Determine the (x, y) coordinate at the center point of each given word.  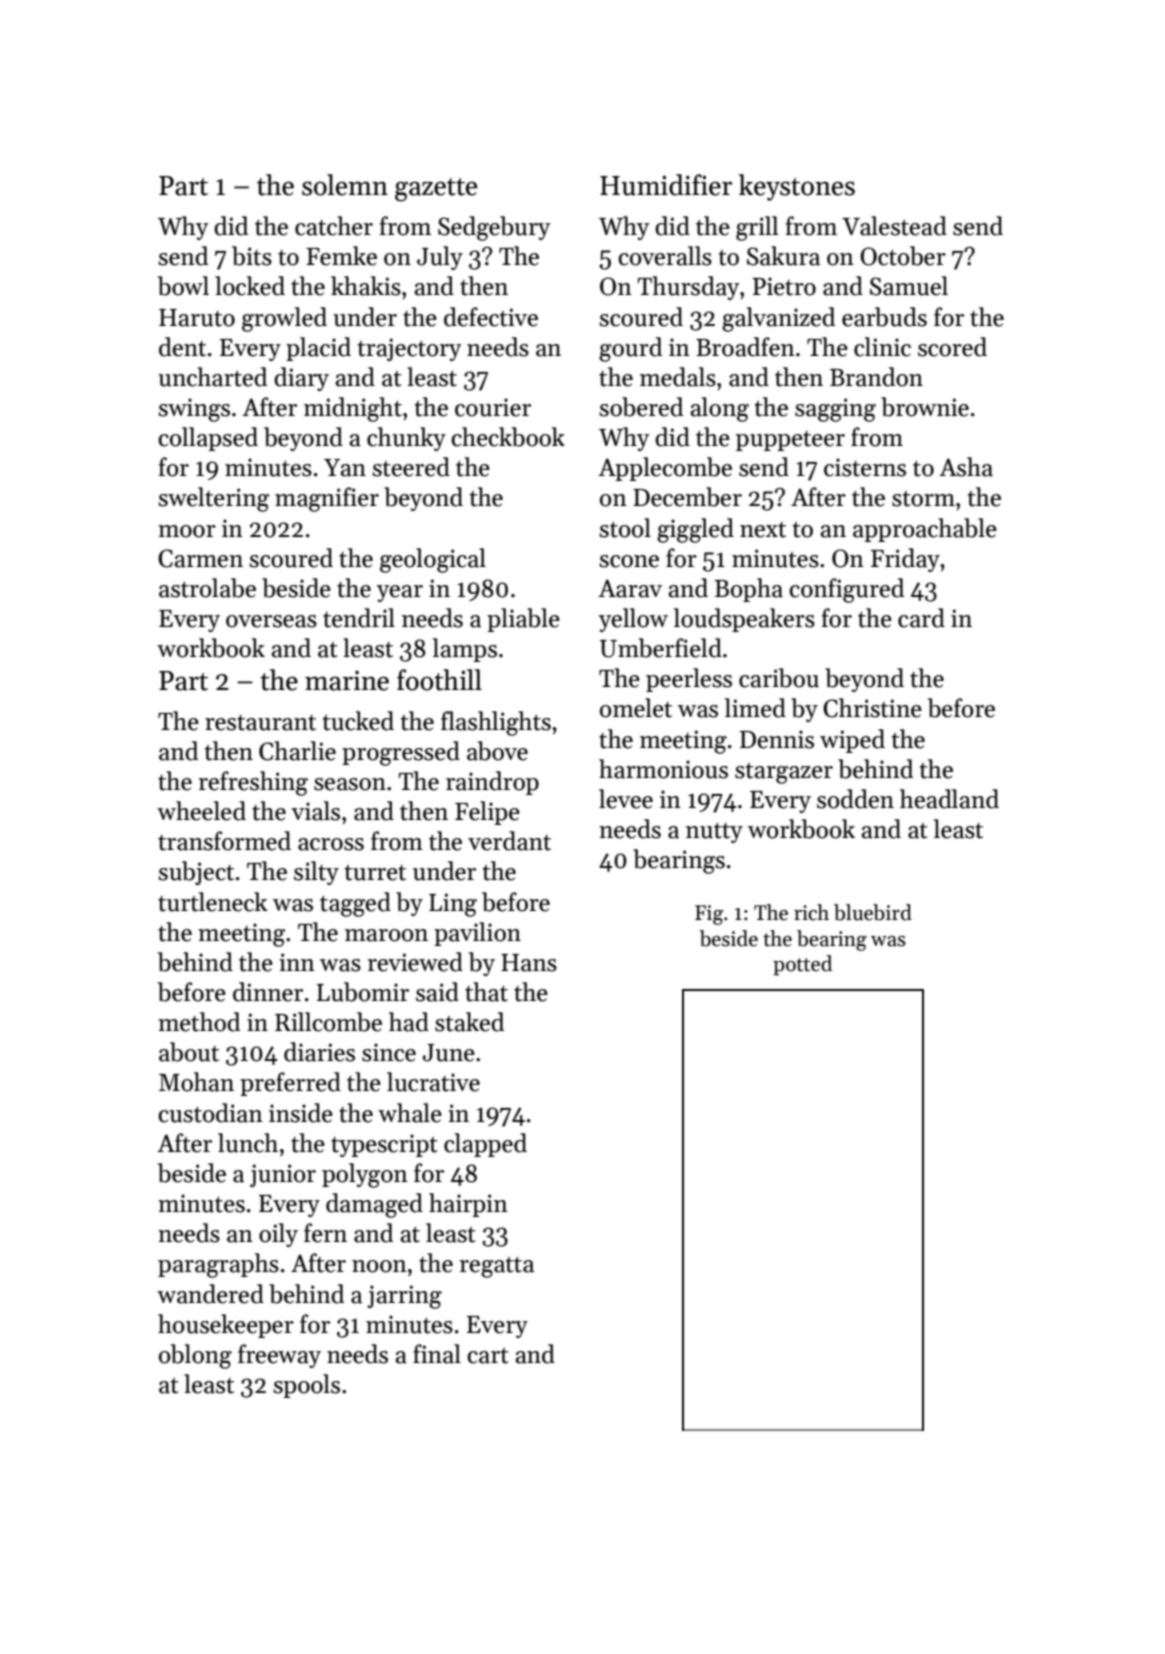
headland (949, 799)
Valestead (894, 226)
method (199, 1022)
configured (846, 590)
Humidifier (666, 185)
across (331, 844)
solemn (345, 185)
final (437, 1354)
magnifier (327, 499)
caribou (779, 678)
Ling (453, 905)
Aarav (630, 588)
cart (488, 1356)
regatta (497, 1267)
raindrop (492, 783)
